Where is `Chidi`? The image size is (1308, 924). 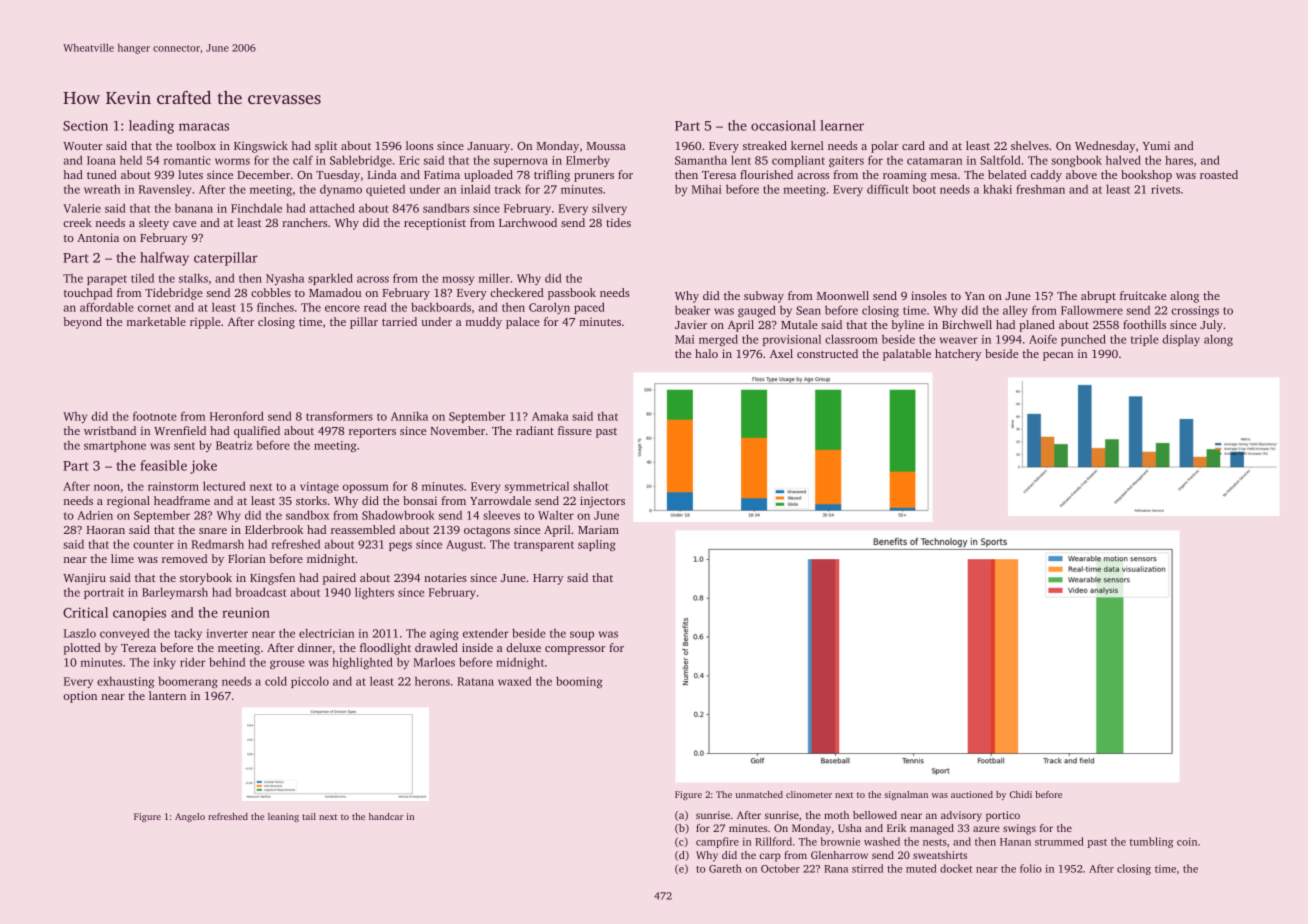 Chidi is located at coordinates (1021, 794).
